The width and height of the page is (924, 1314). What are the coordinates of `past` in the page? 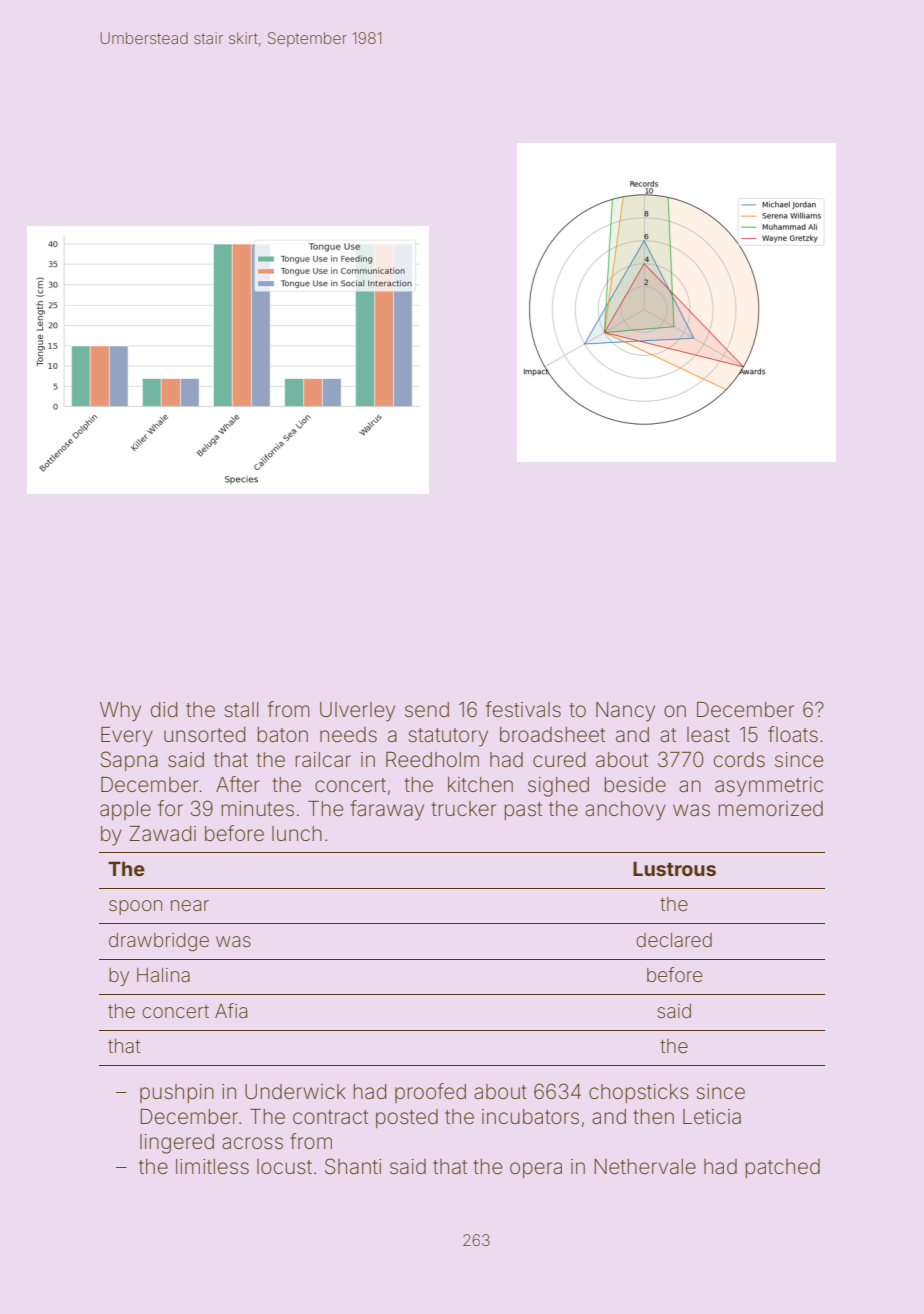 It's located at (523, 811).
